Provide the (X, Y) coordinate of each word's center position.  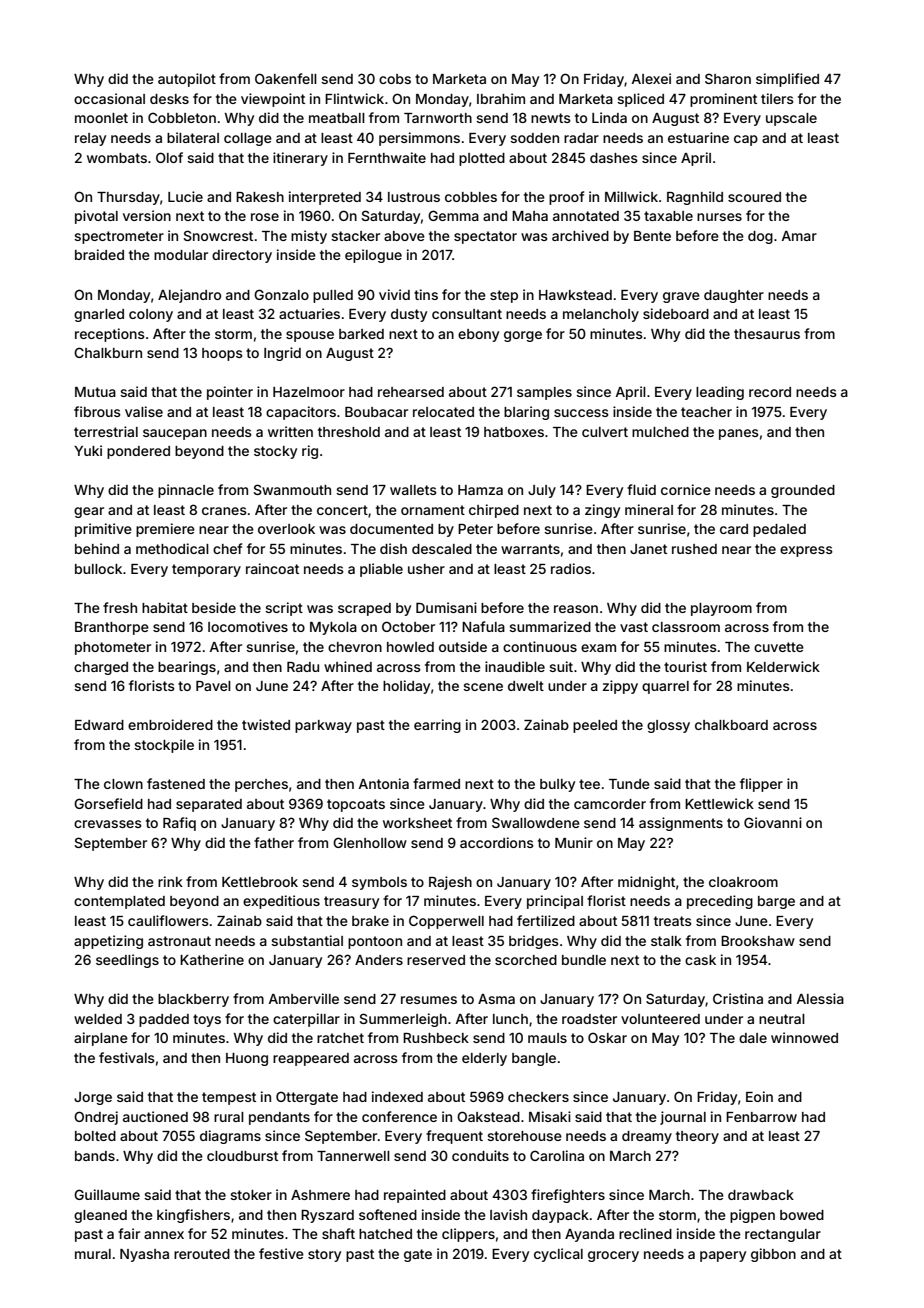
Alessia (820, 998)
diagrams (230, 1137)
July (542, 491)
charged (101, 668)
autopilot (187, 80)
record (770, 392)
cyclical (558, 1255)
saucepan (175, 434)
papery (723, 1256)
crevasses (108, 824)
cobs (395, 79)
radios (571, 568)
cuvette (779, 647)
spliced (640, 100)
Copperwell (446, 922)
